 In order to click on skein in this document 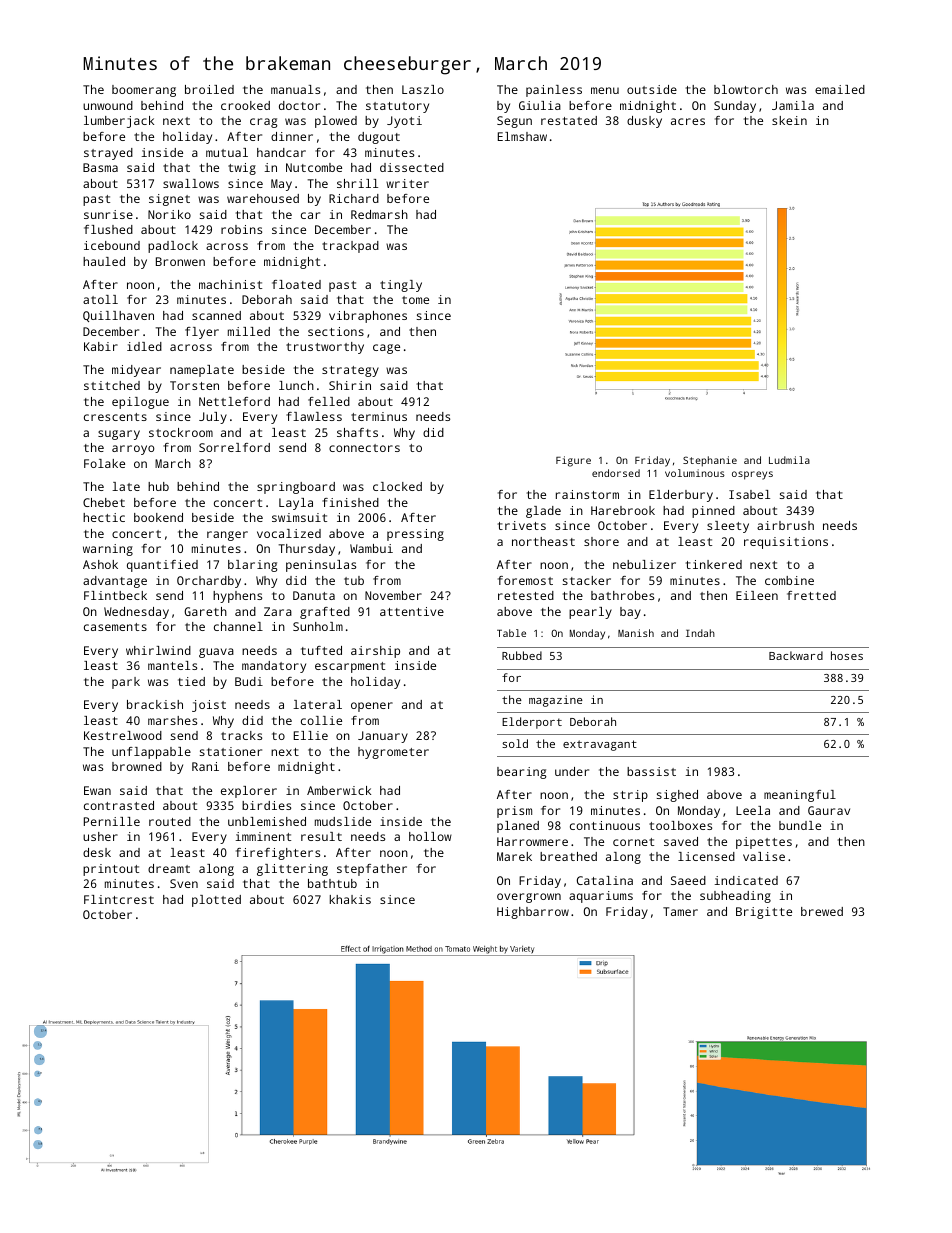, I will do `click(789, 120)`.
